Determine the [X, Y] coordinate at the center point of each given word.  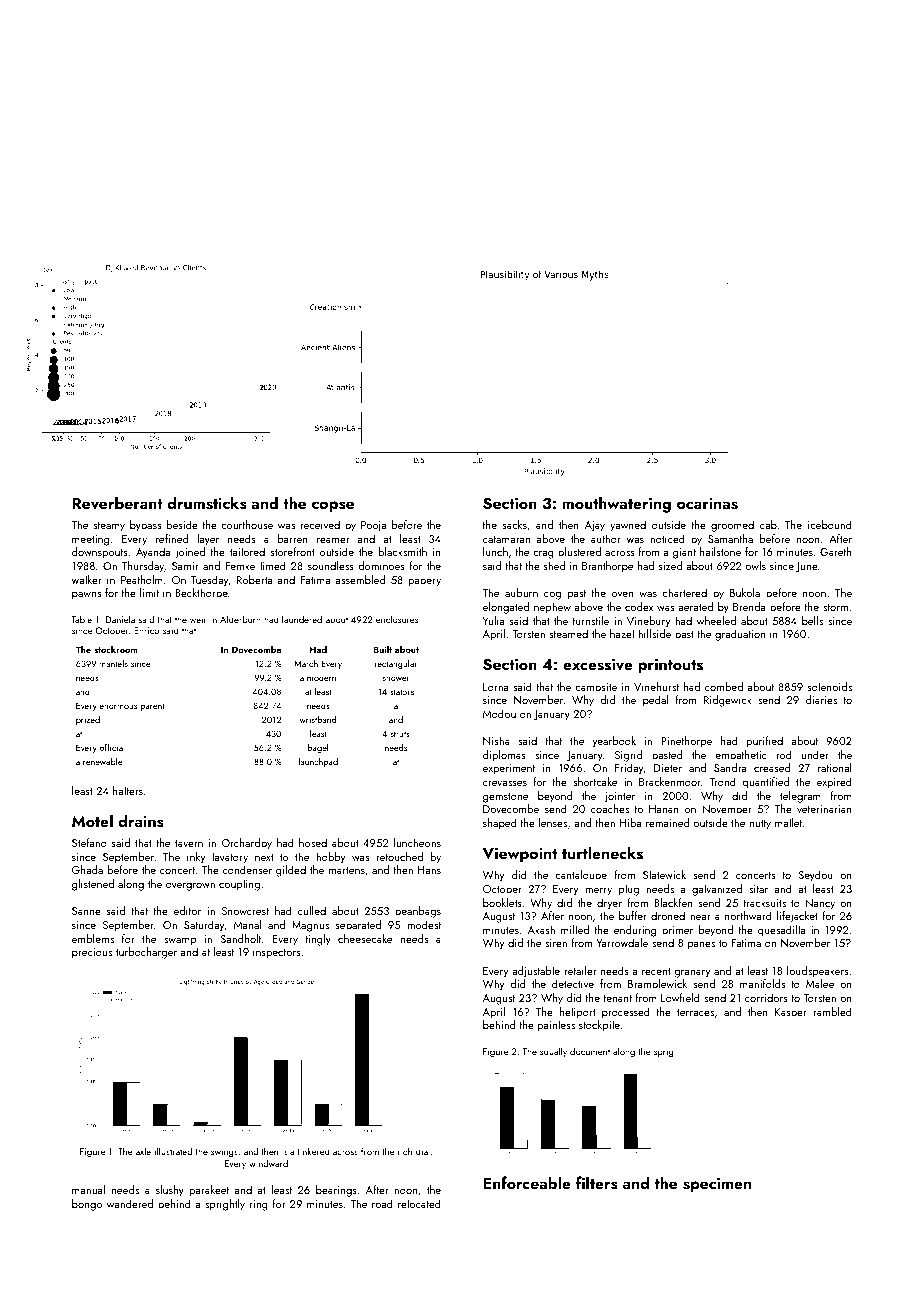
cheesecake [365, 938]
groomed [732, 526]
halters [128, 790]
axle [143, 1151]
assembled [360, 579]
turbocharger [146, 953]
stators [402, 692]
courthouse [247, 524]
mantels [113, 663]
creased [772, 767]
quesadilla [781, 930]
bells [812, 620]
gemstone [505, 798]
